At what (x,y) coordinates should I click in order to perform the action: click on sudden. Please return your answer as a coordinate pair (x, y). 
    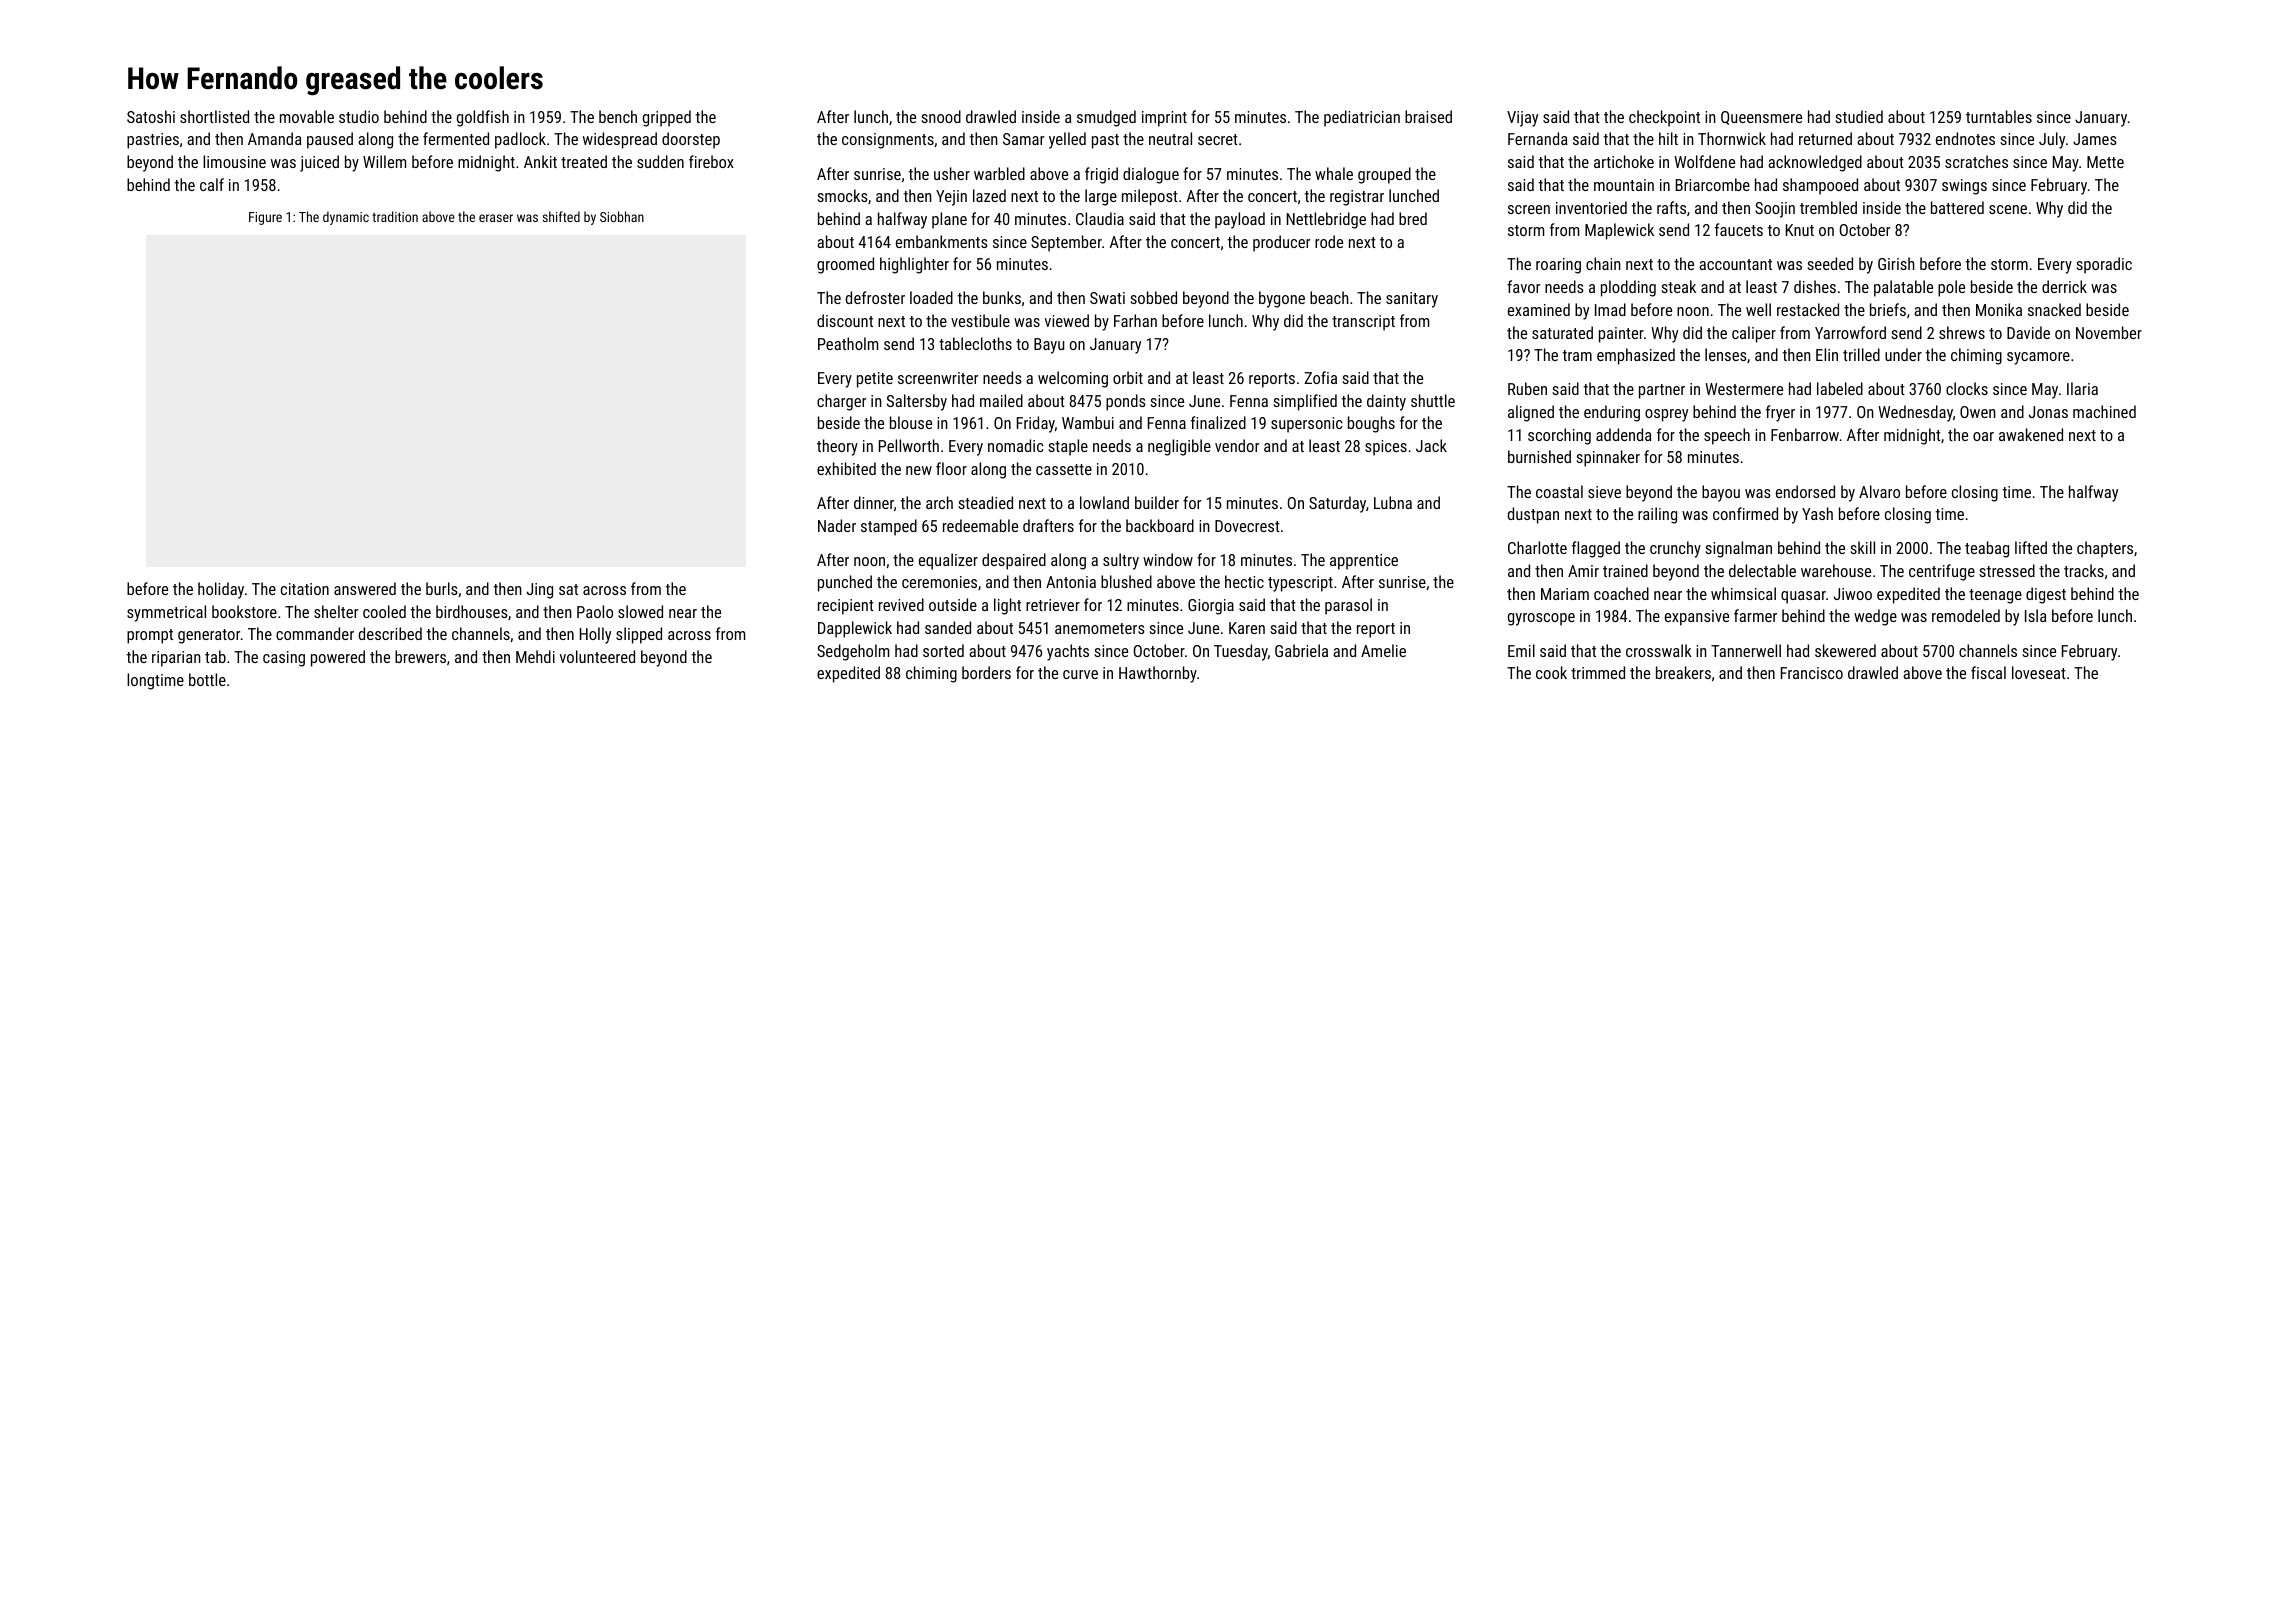
    Looking at the image, I should click on (660, 161).
